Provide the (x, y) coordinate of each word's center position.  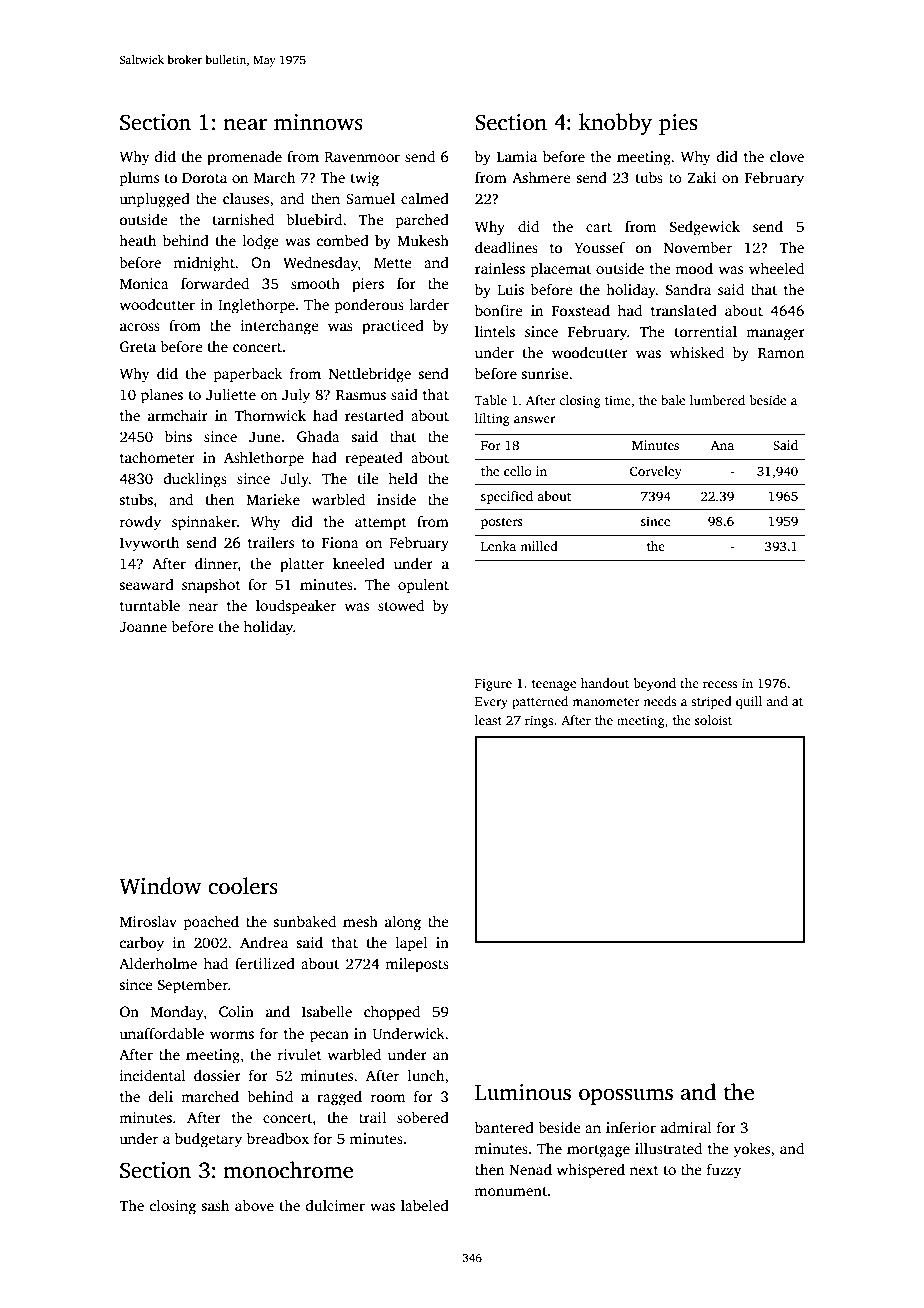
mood (694, 268)
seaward (146, 584)
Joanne (143, 627)
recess (720, 684)
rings (539, 721)
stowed (401, 605)
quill (749, 702)
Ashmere (541, 177)
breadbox (278, 1138)
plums (139, 179)
